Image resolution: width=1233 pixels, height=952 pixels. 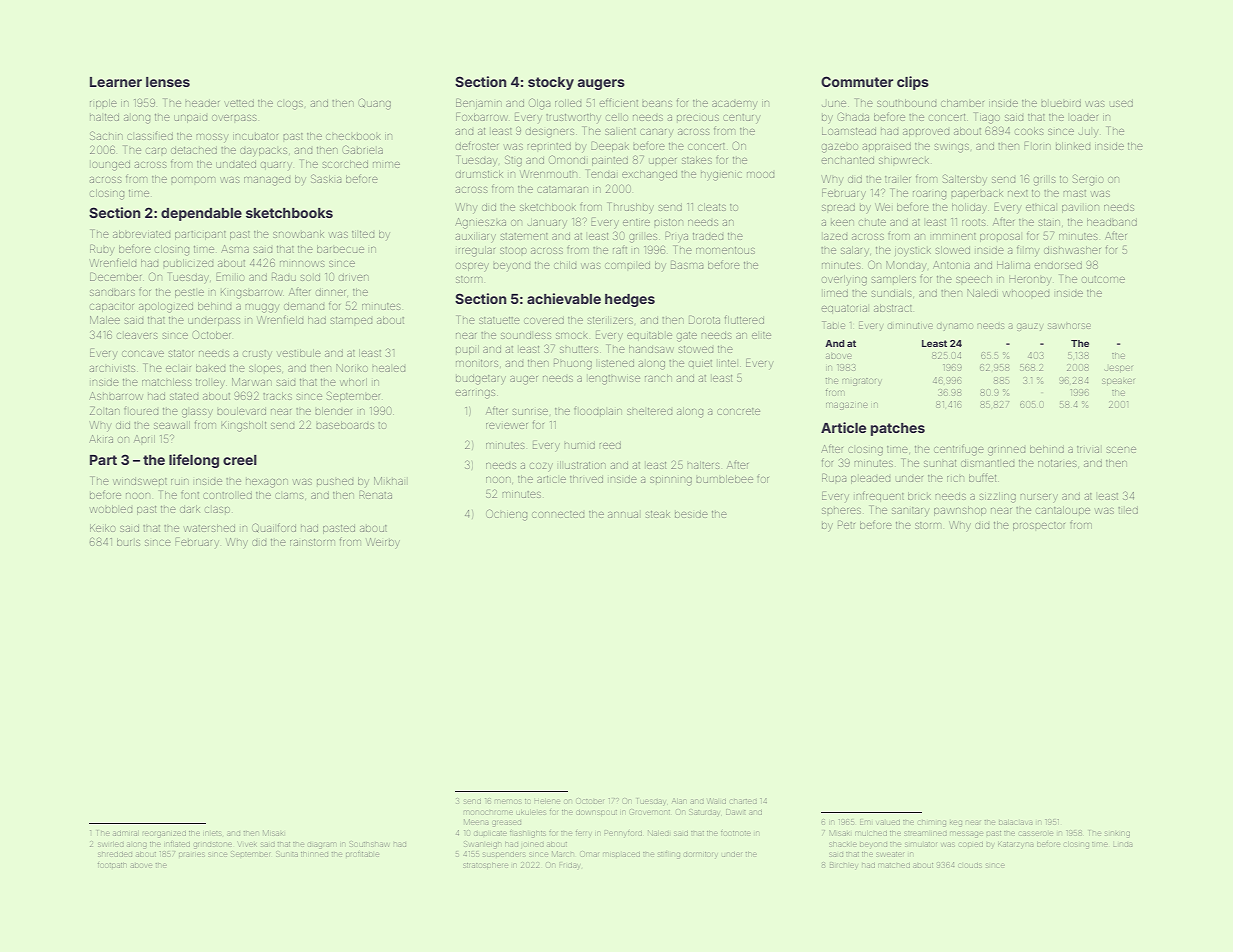 What do you see at coordinates (128, 542) in the document?
I see `burls` at bounding box center [128, 542].
